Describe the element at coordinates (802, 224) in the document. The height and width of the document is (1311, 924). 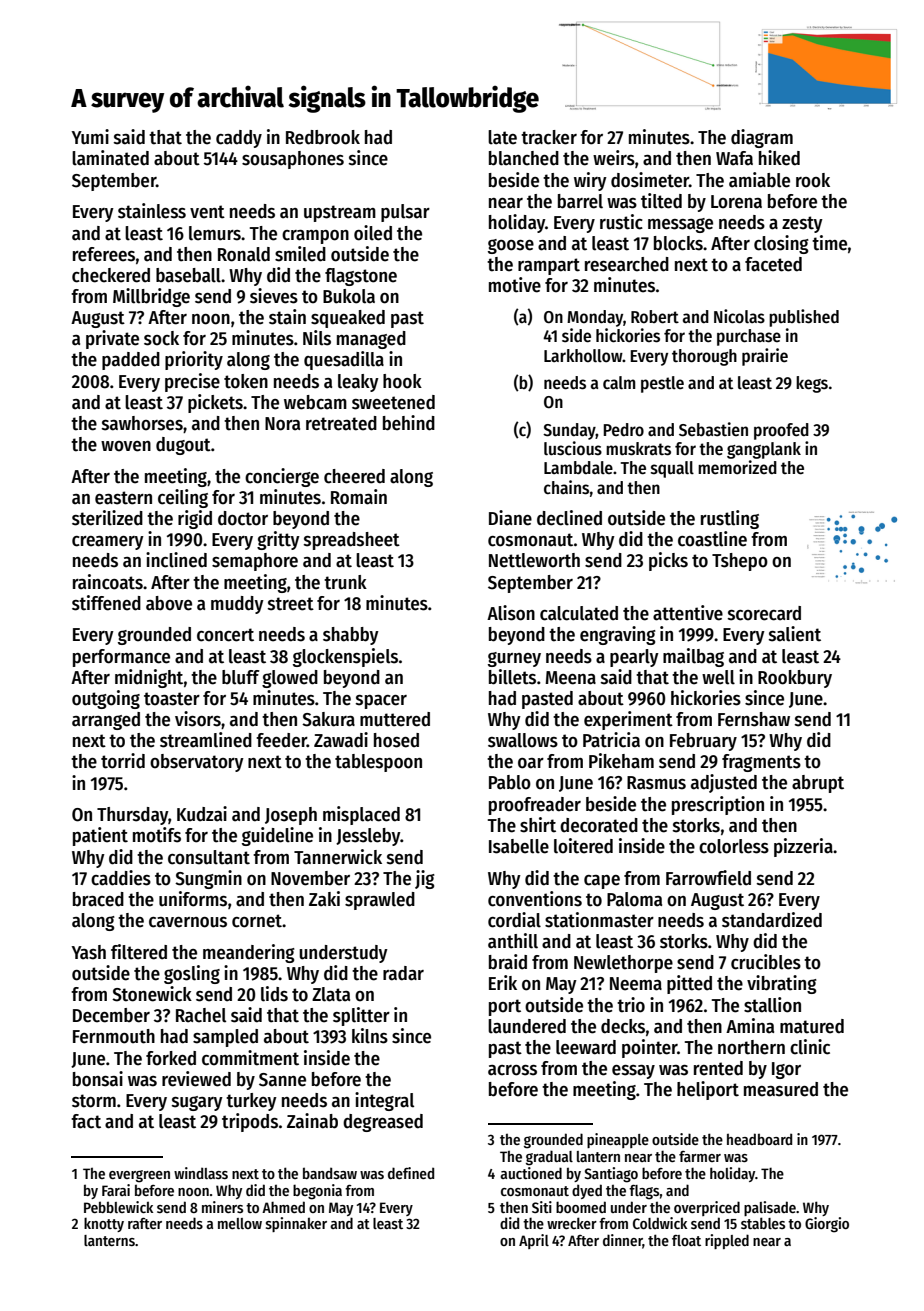
I see `zesty` at that location.
